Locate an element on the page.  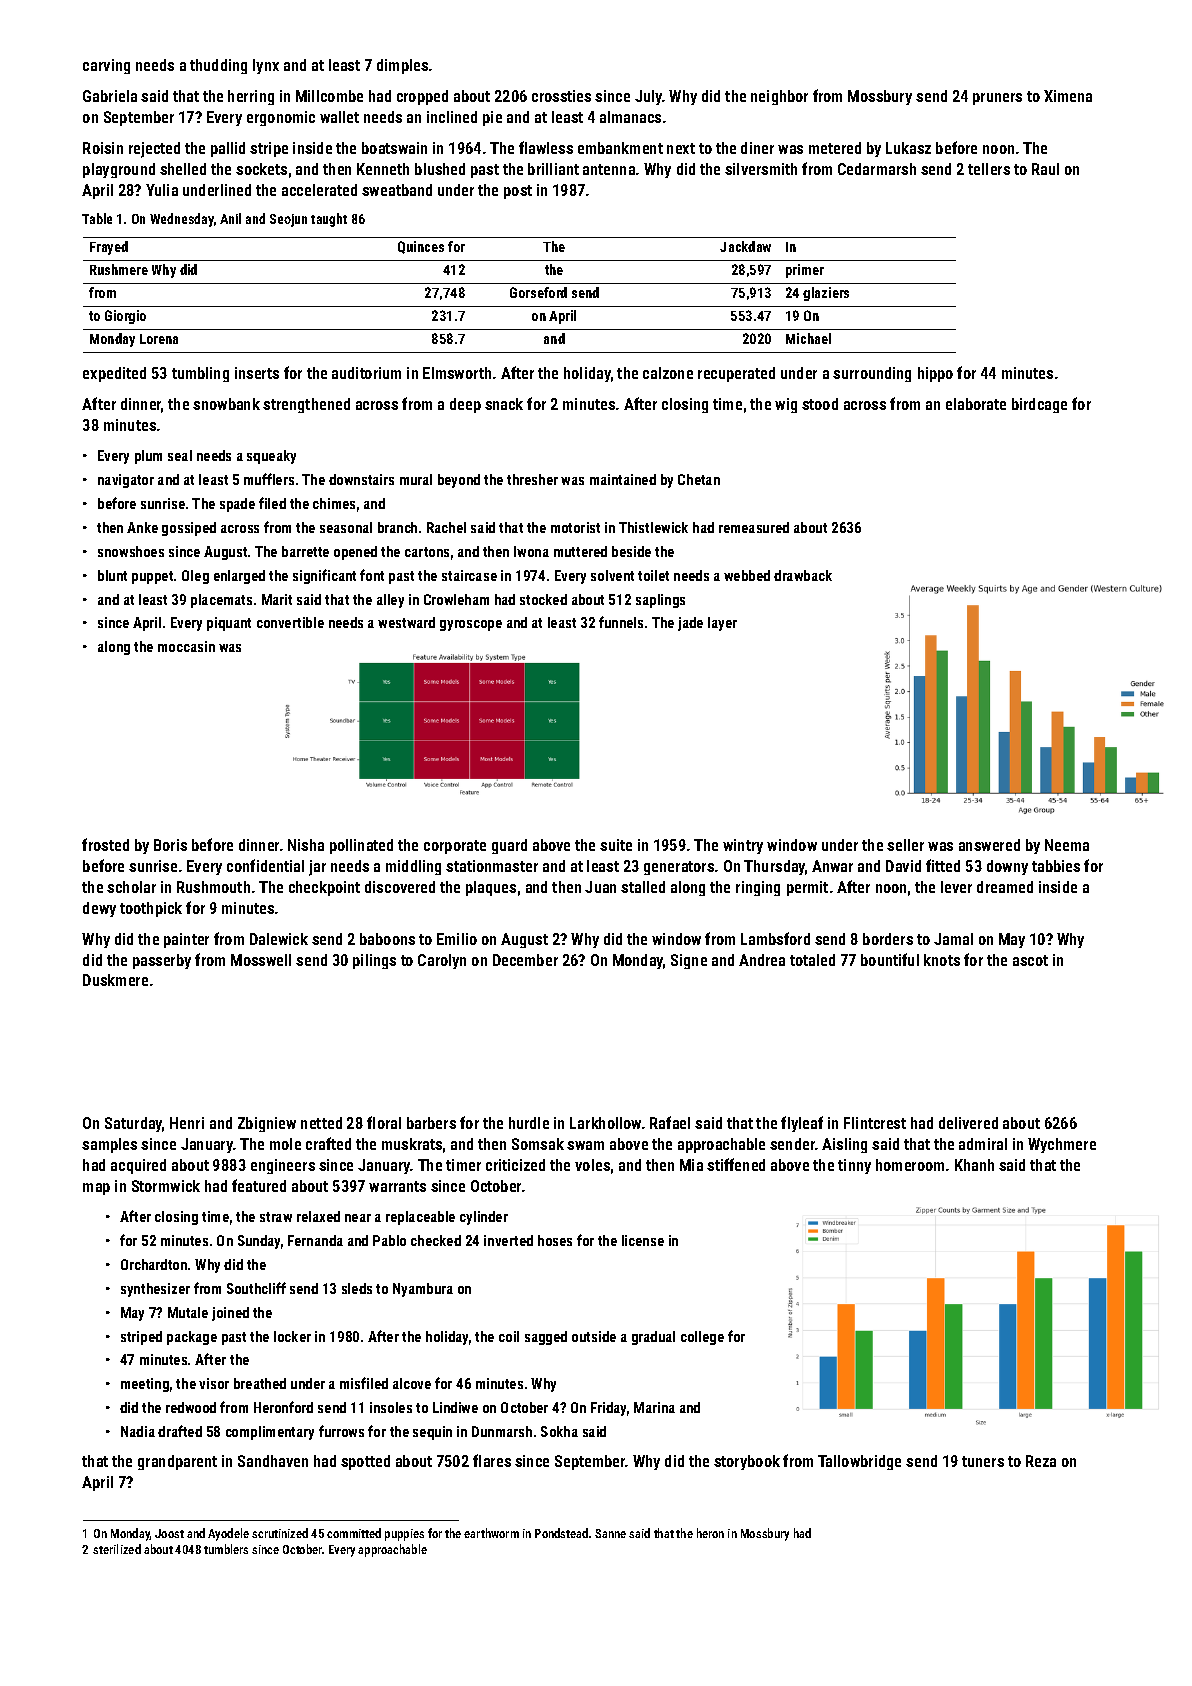
Orchardton is located at coordinates (154, 1264).
